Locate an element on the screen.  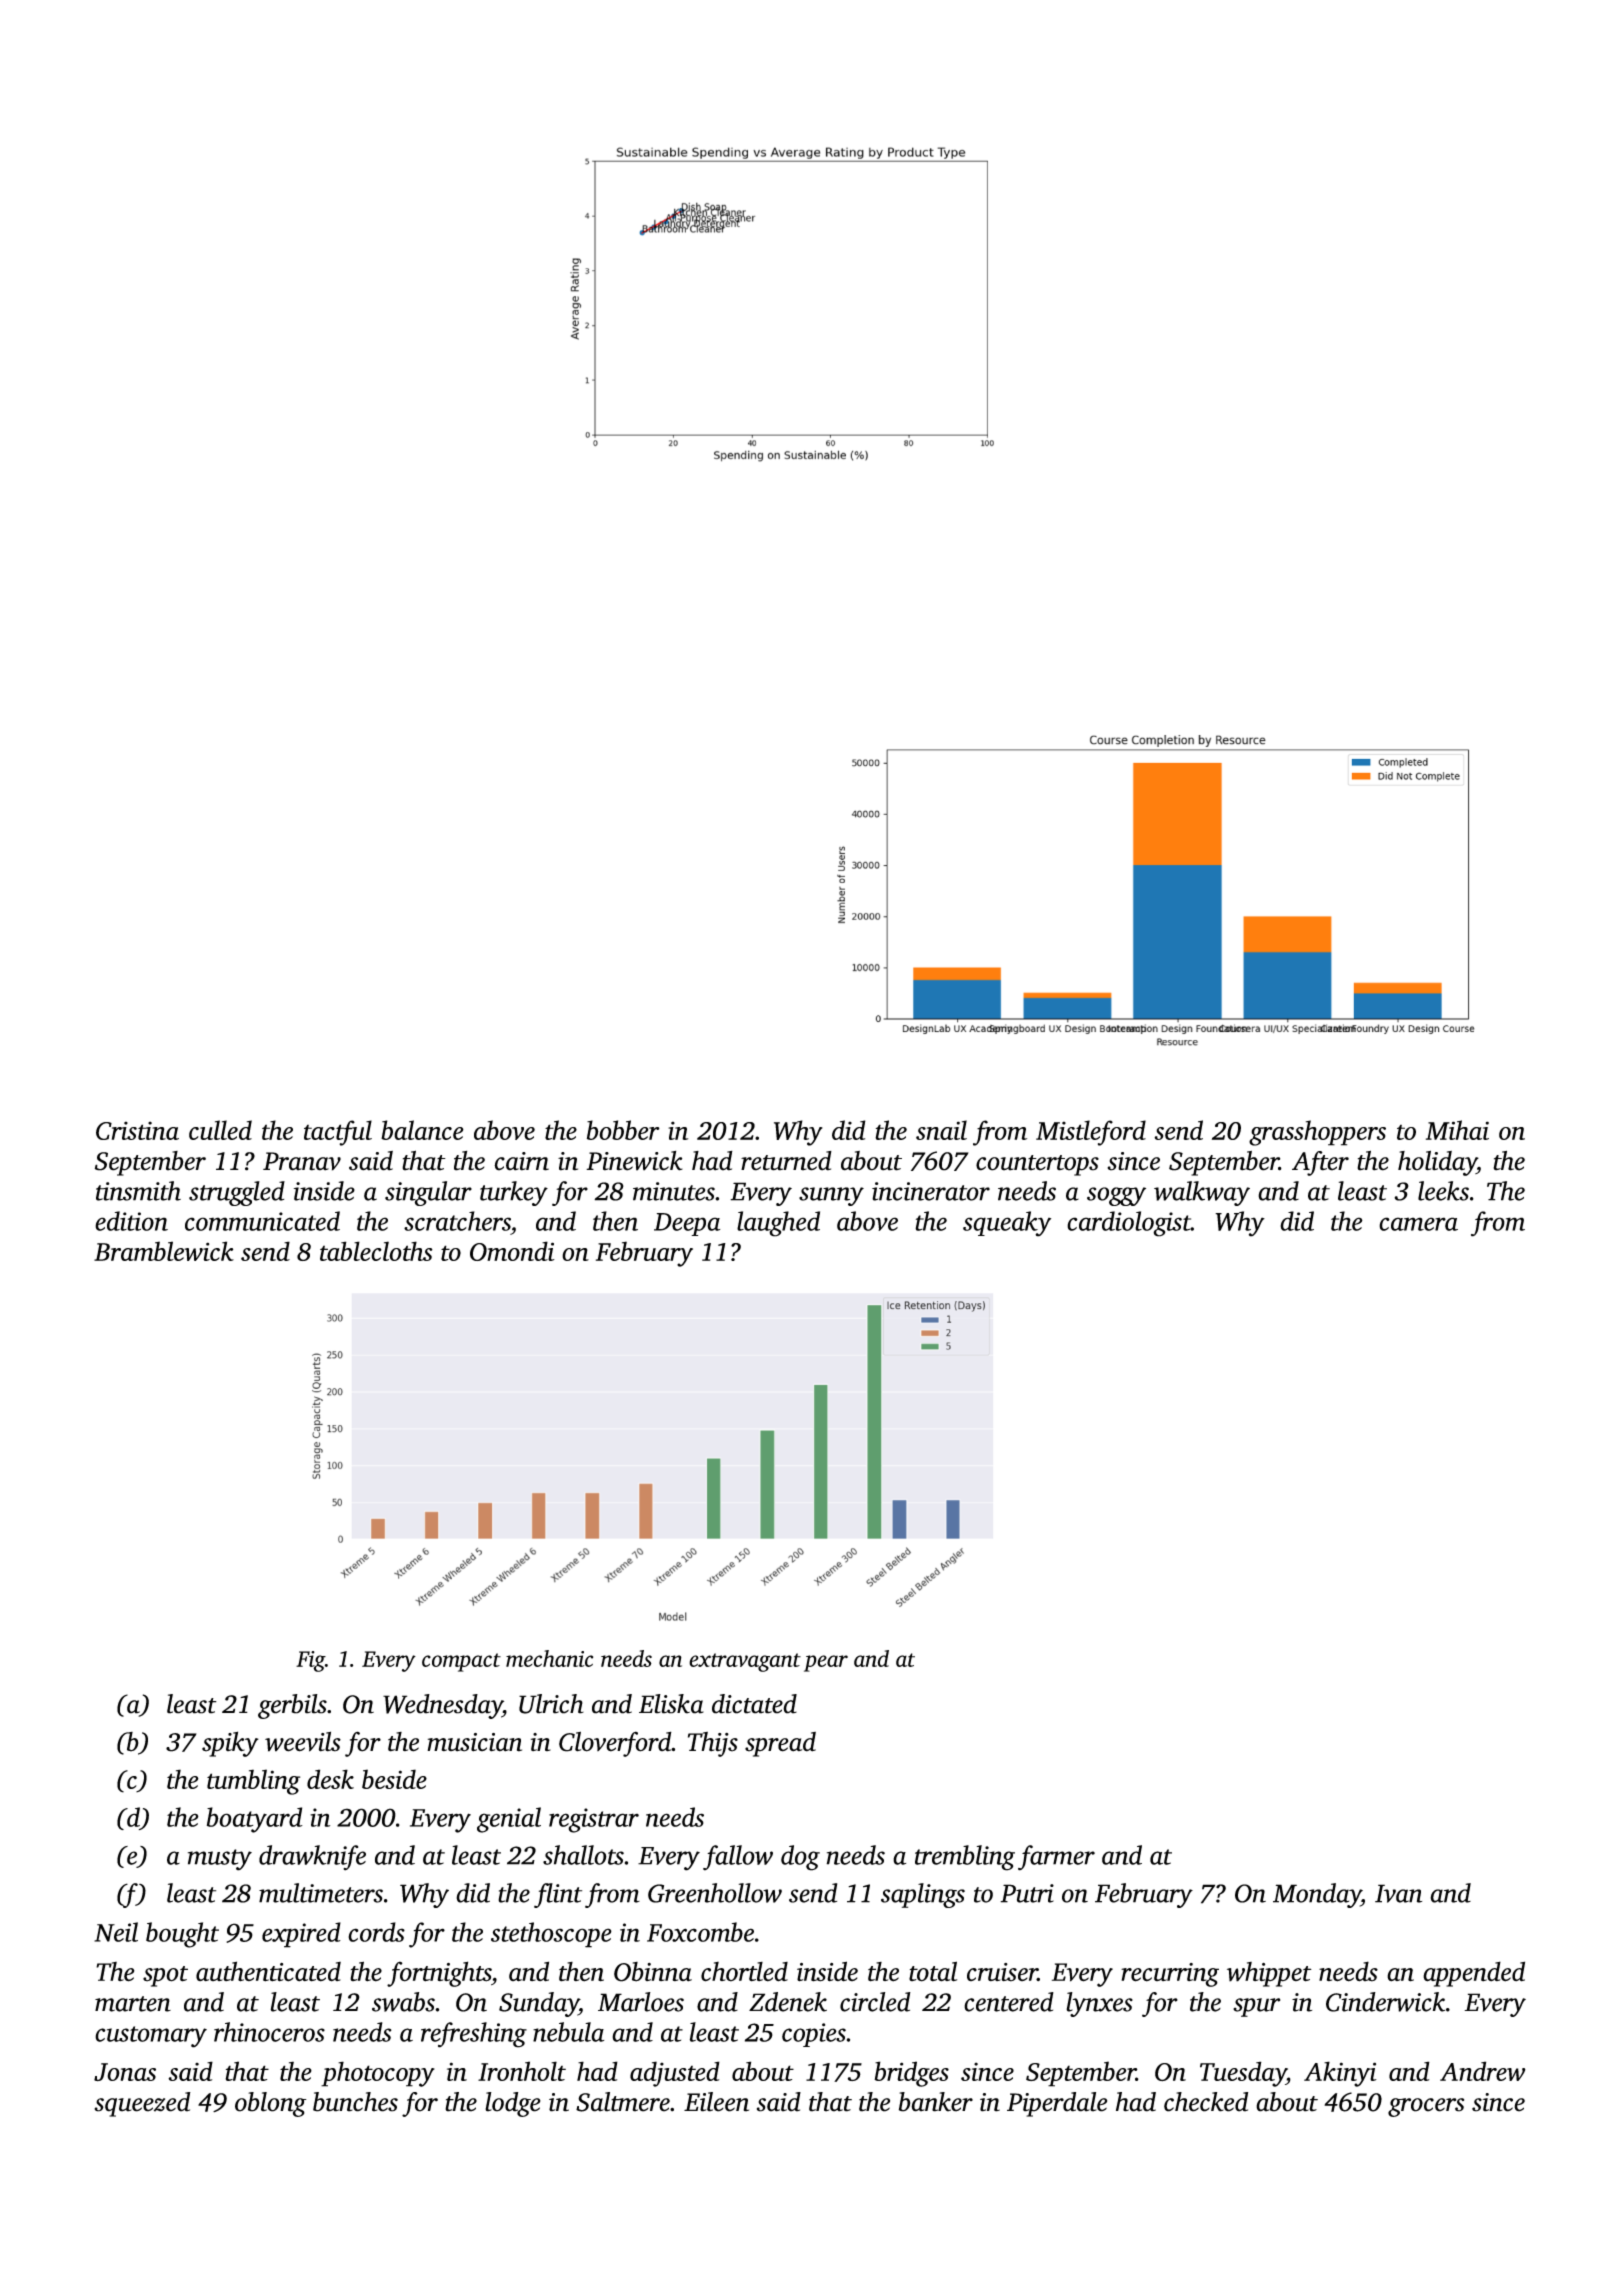
Marloes is located at coordinates (641, 2002).
